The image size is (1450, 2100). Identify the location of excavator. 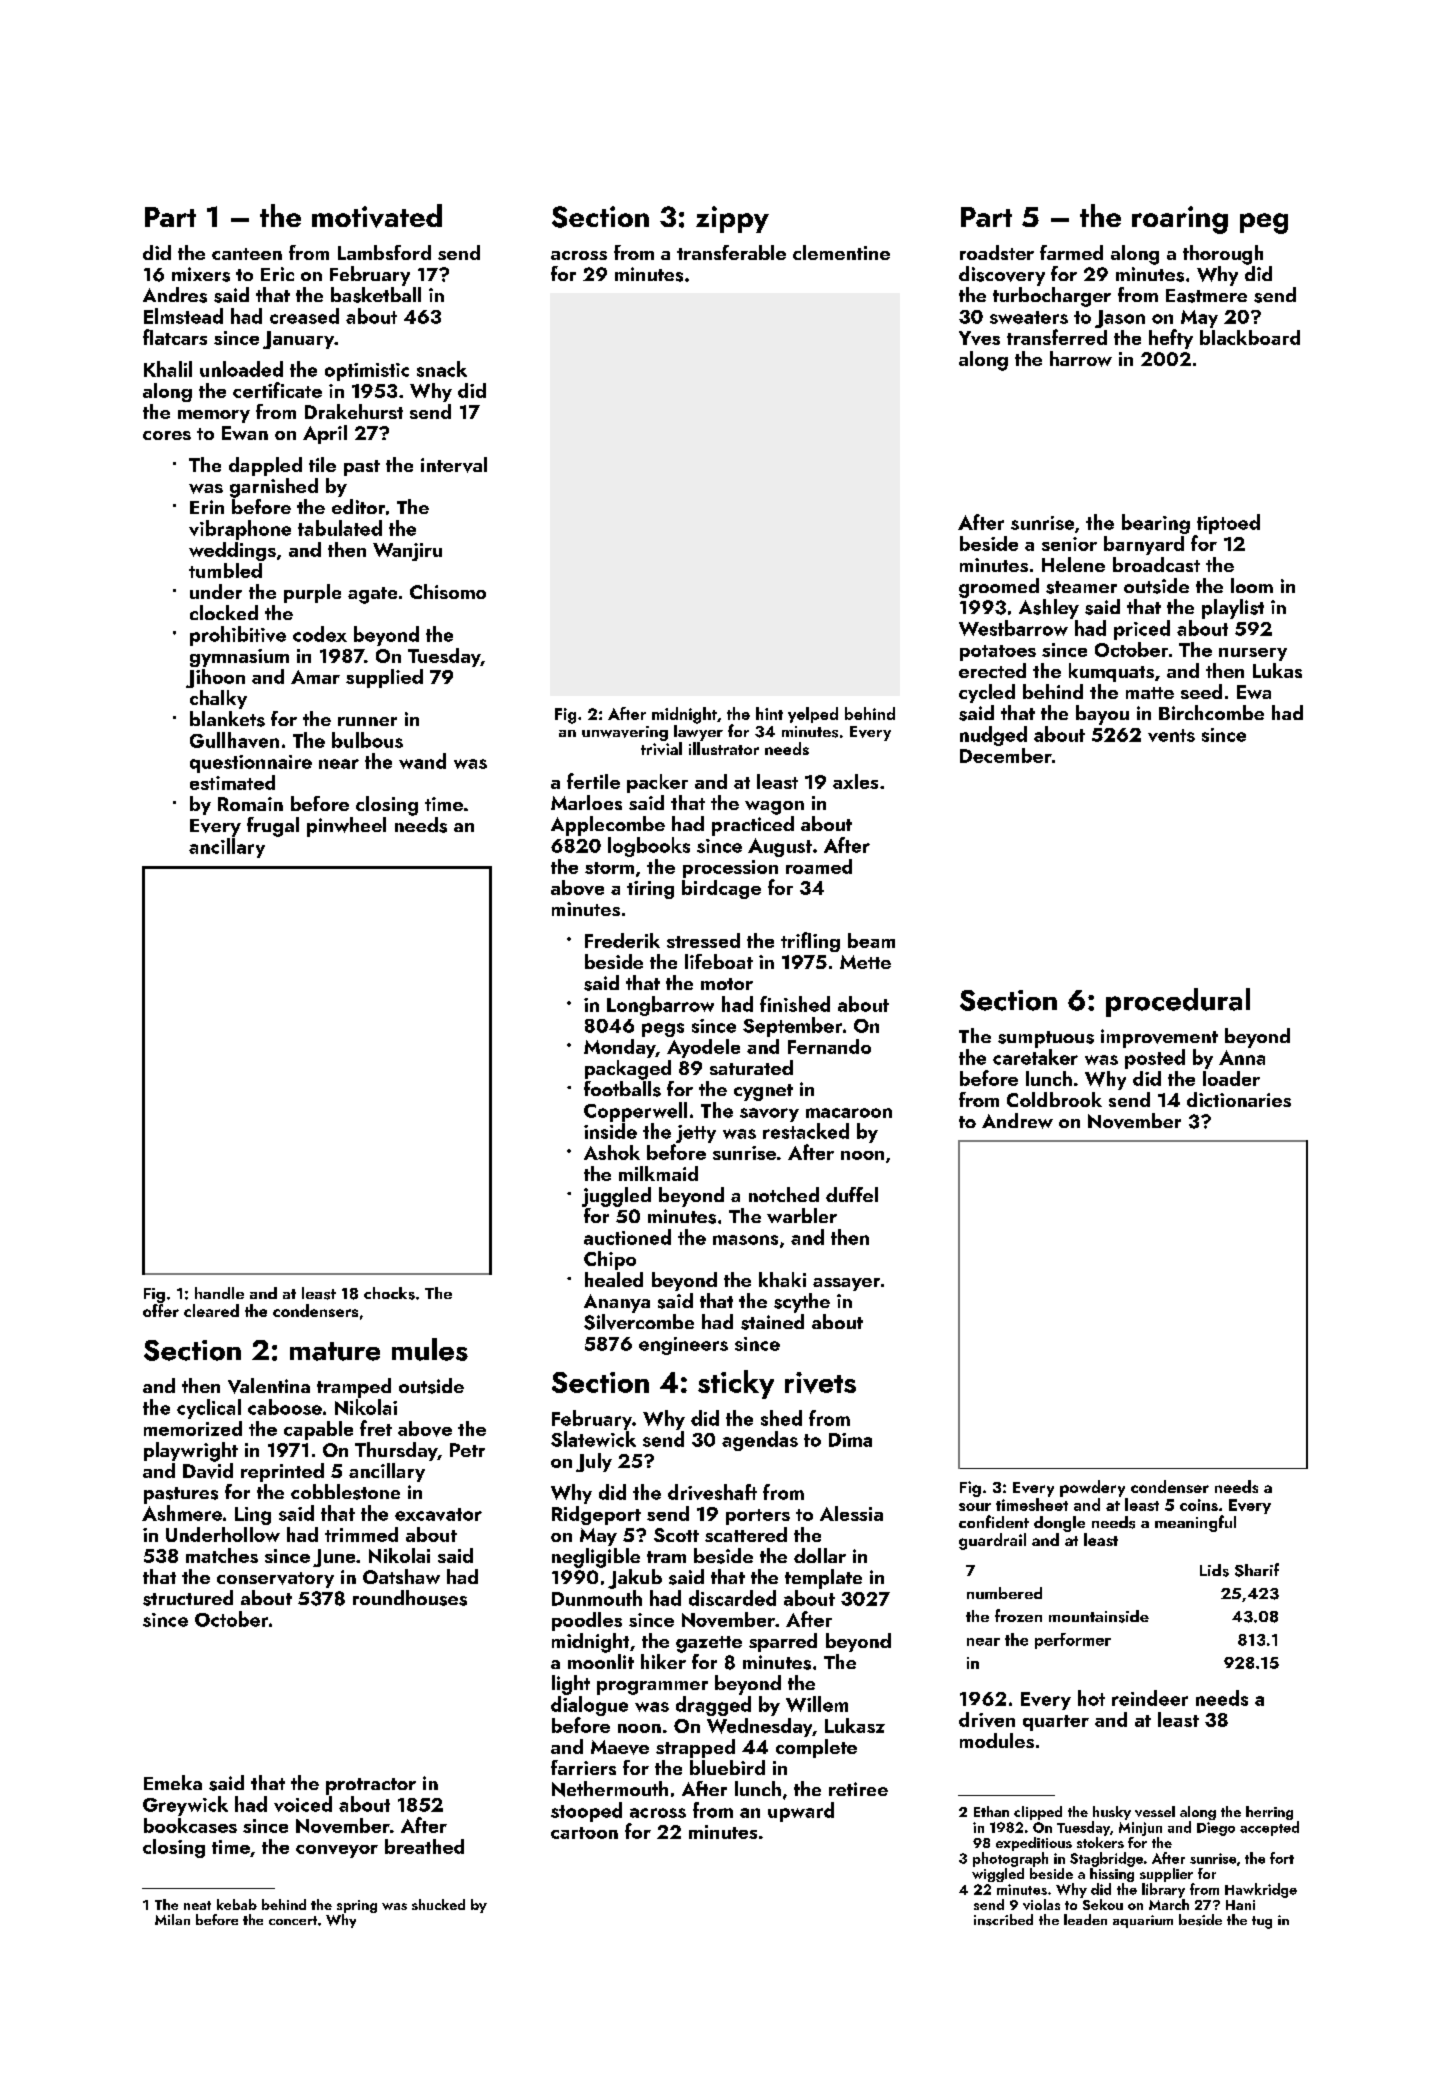
(438, 1514).
